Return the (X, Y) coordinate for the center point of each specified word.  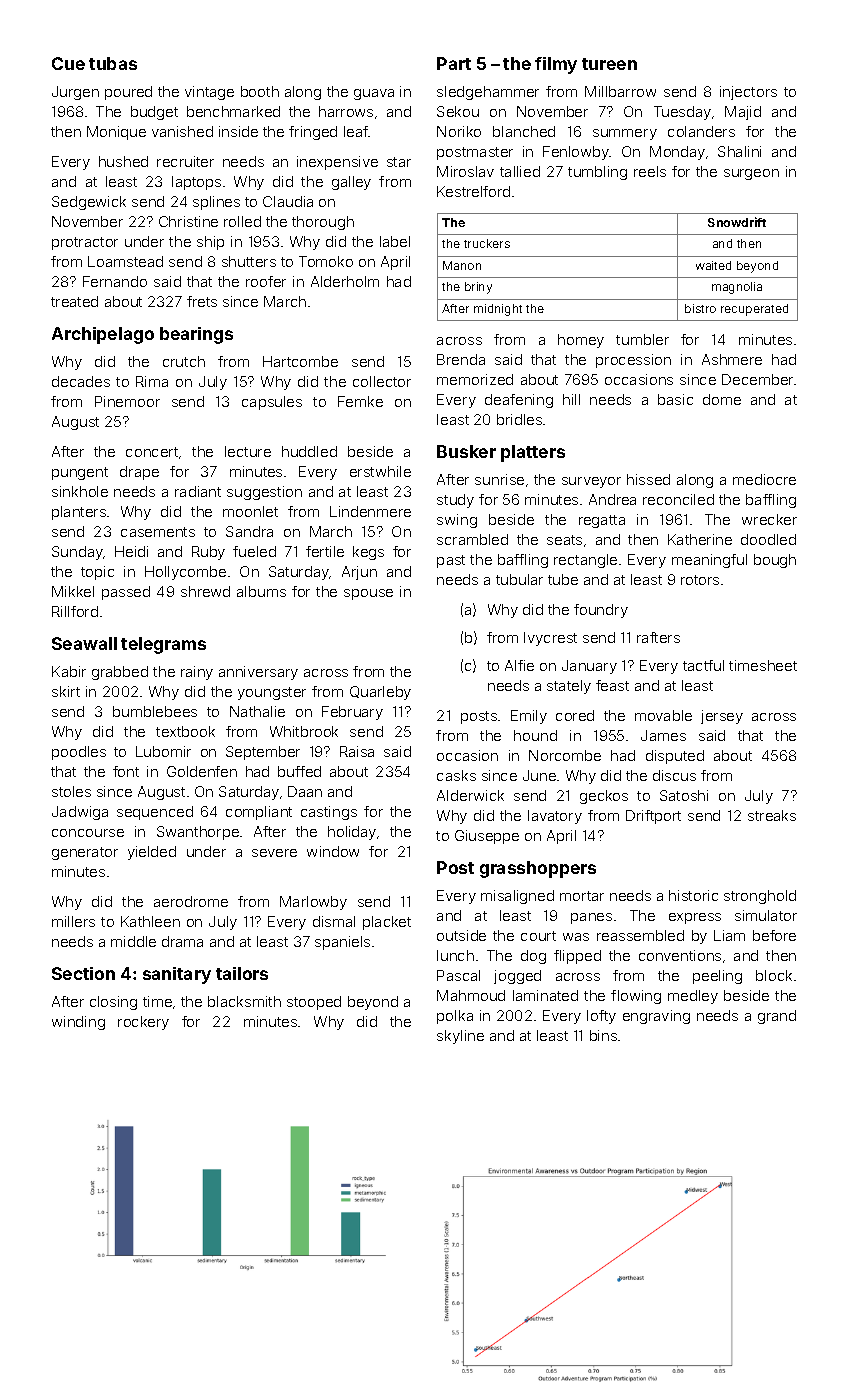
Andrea (612, 499)
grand (777, 1017)
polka (455, 1017)
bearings (196, 335)
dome (722, 399)
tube (563, 579)
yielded (152, 853)
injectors (748, 93)
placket (387, 923)
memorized (475, 379)
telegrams (163, 645)
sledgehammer (488, 93)
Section (83, 973)
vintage (209, 93)
